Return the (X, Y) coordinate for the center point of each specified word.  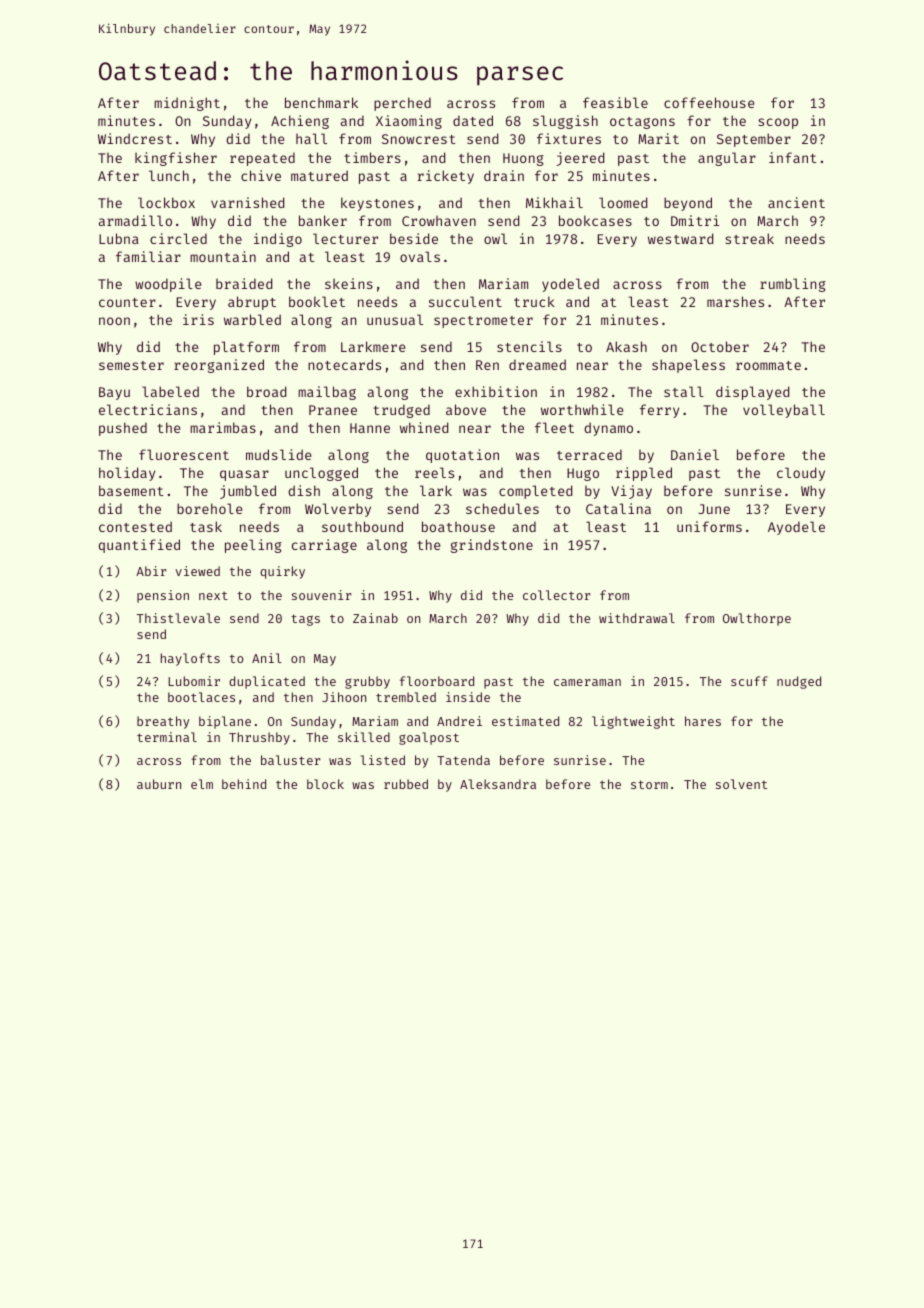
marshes (735, 301)
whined (424, 427)
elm (202, 784)
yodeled (570, 285)
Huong (523, 159)
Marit (658, 138)
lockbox (166, 202)
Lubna (119, 238)
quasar (244, 475)
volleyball (784, 411)
